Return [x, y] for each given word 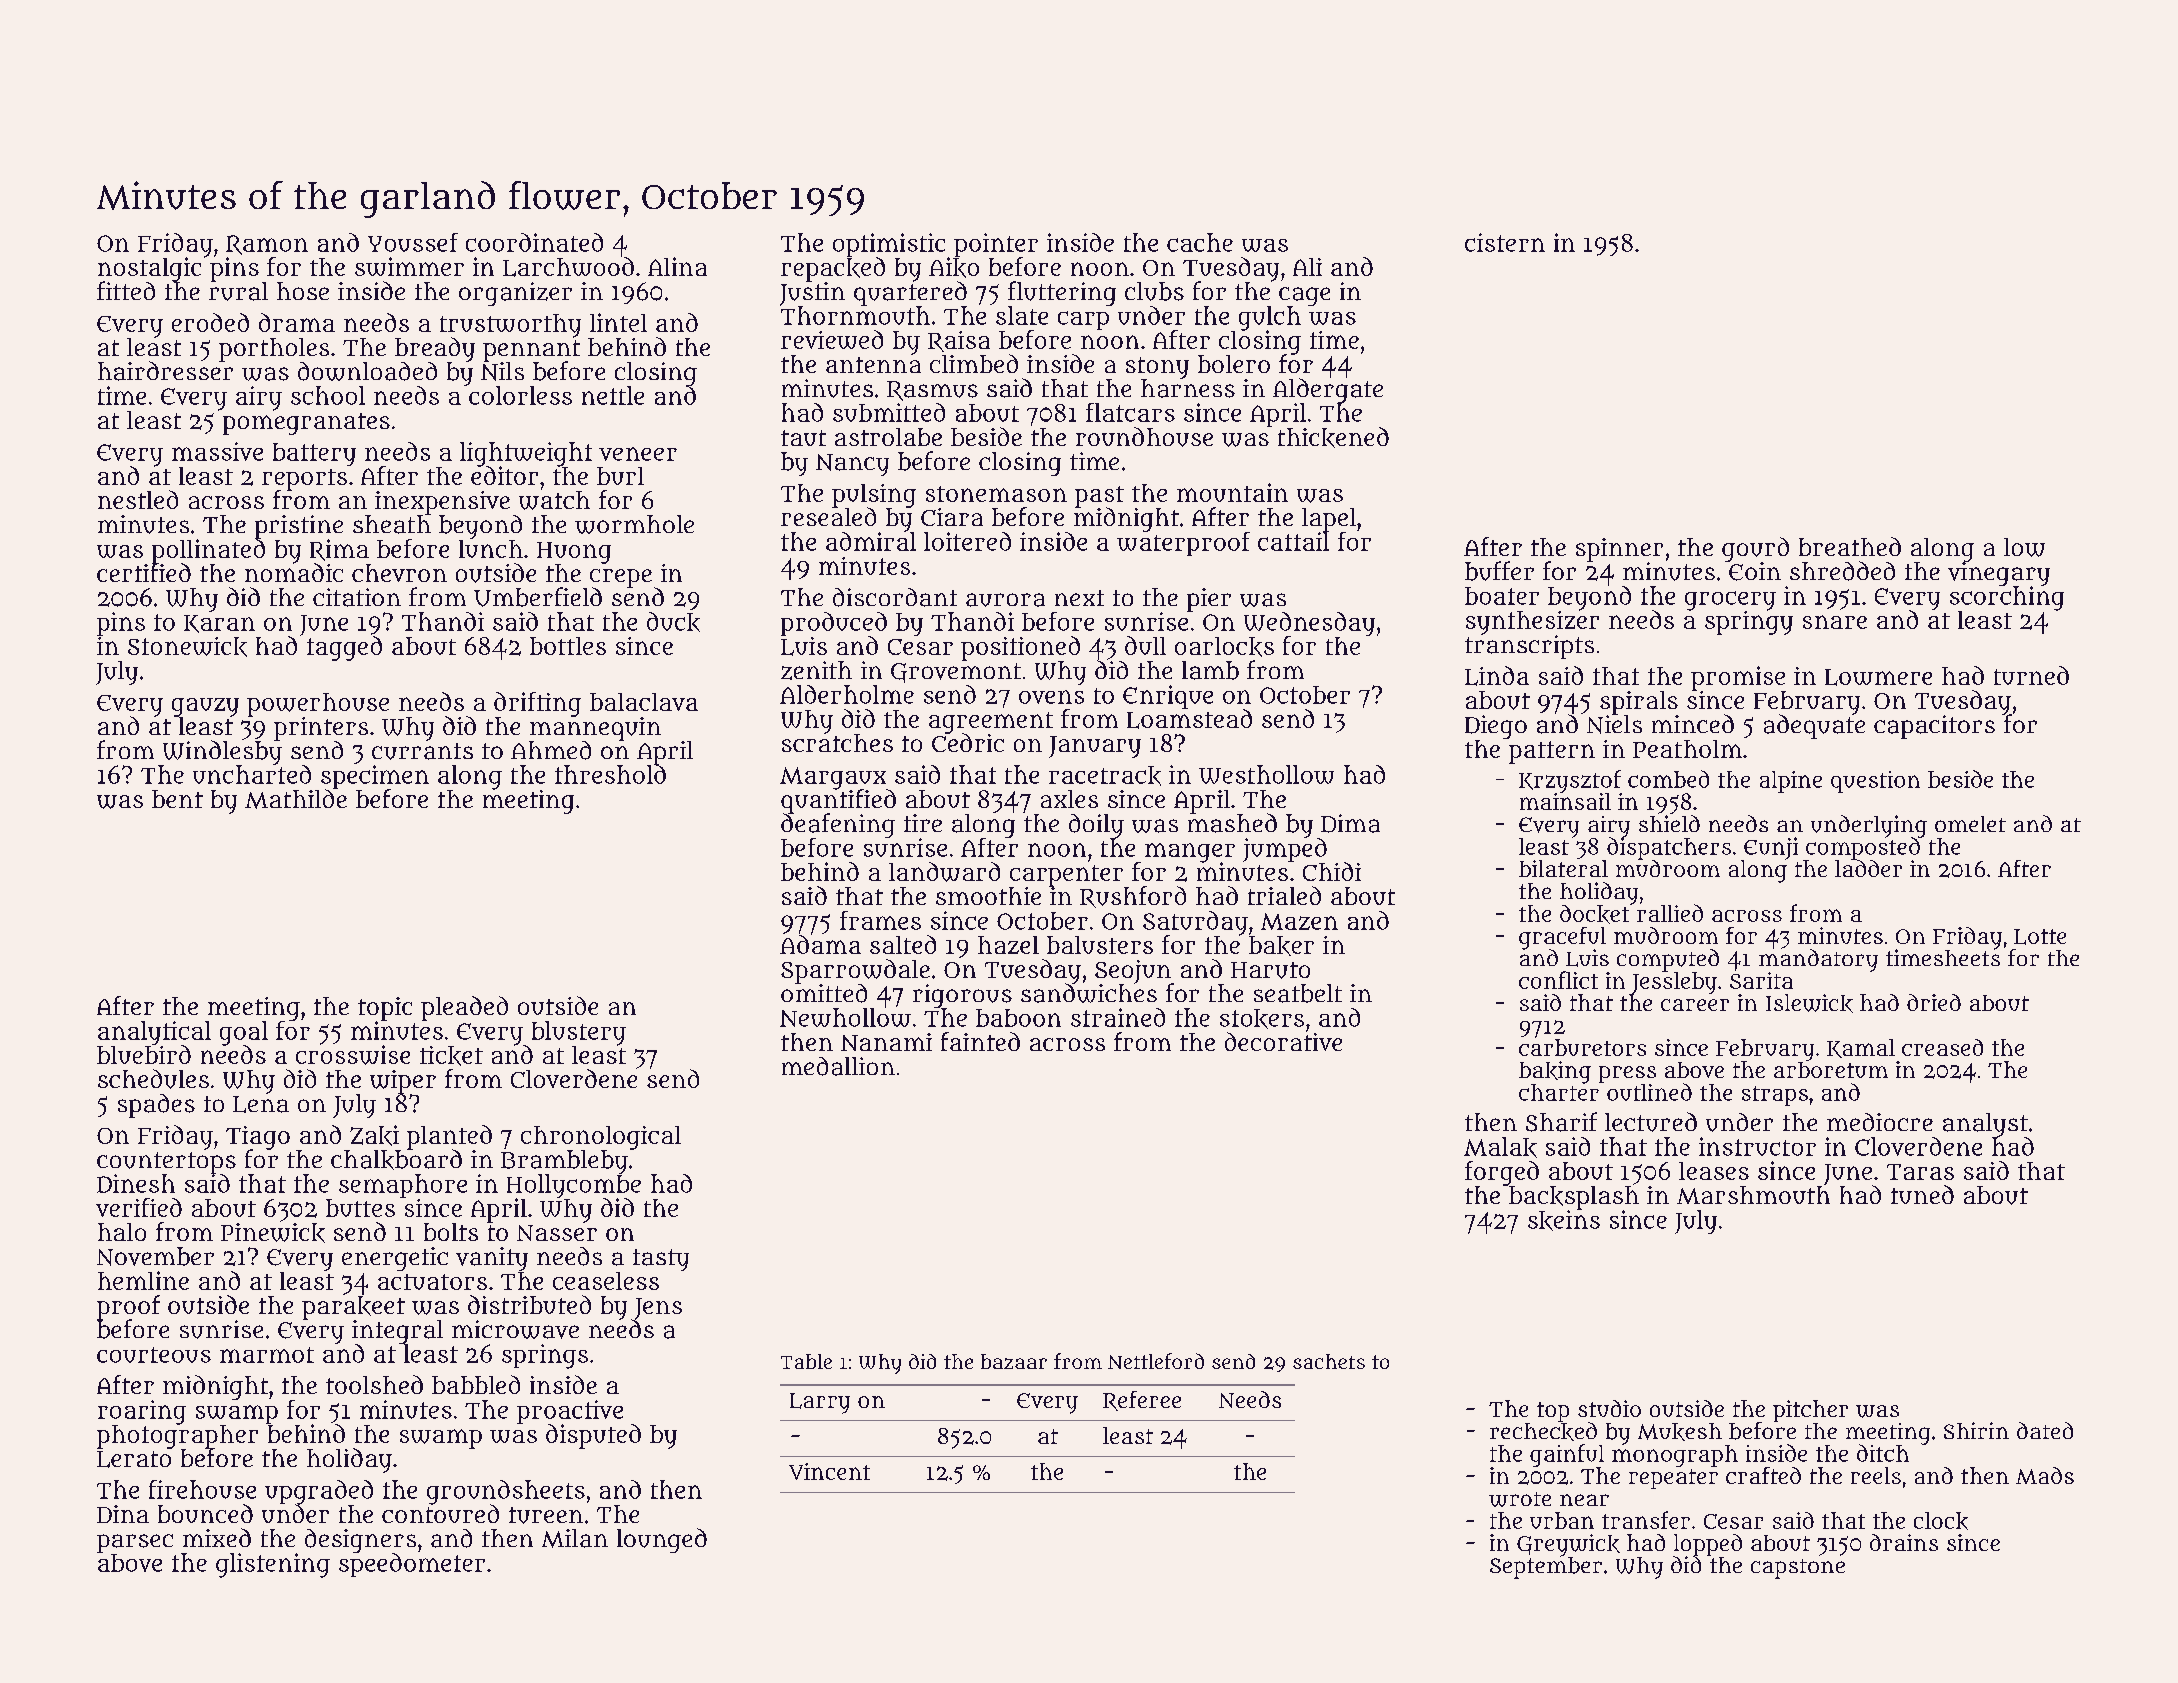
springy [1749, 622]
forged [1502, 1173]
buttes [360, 1208]
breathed [1850, 546]
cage [1304, 296]
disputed [593, 1436]
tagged [344, 648]
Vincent [829, 1471]
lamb [1210, 670]
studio [1609, 1408]
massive [217, 451]
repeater [1673, 1479]
